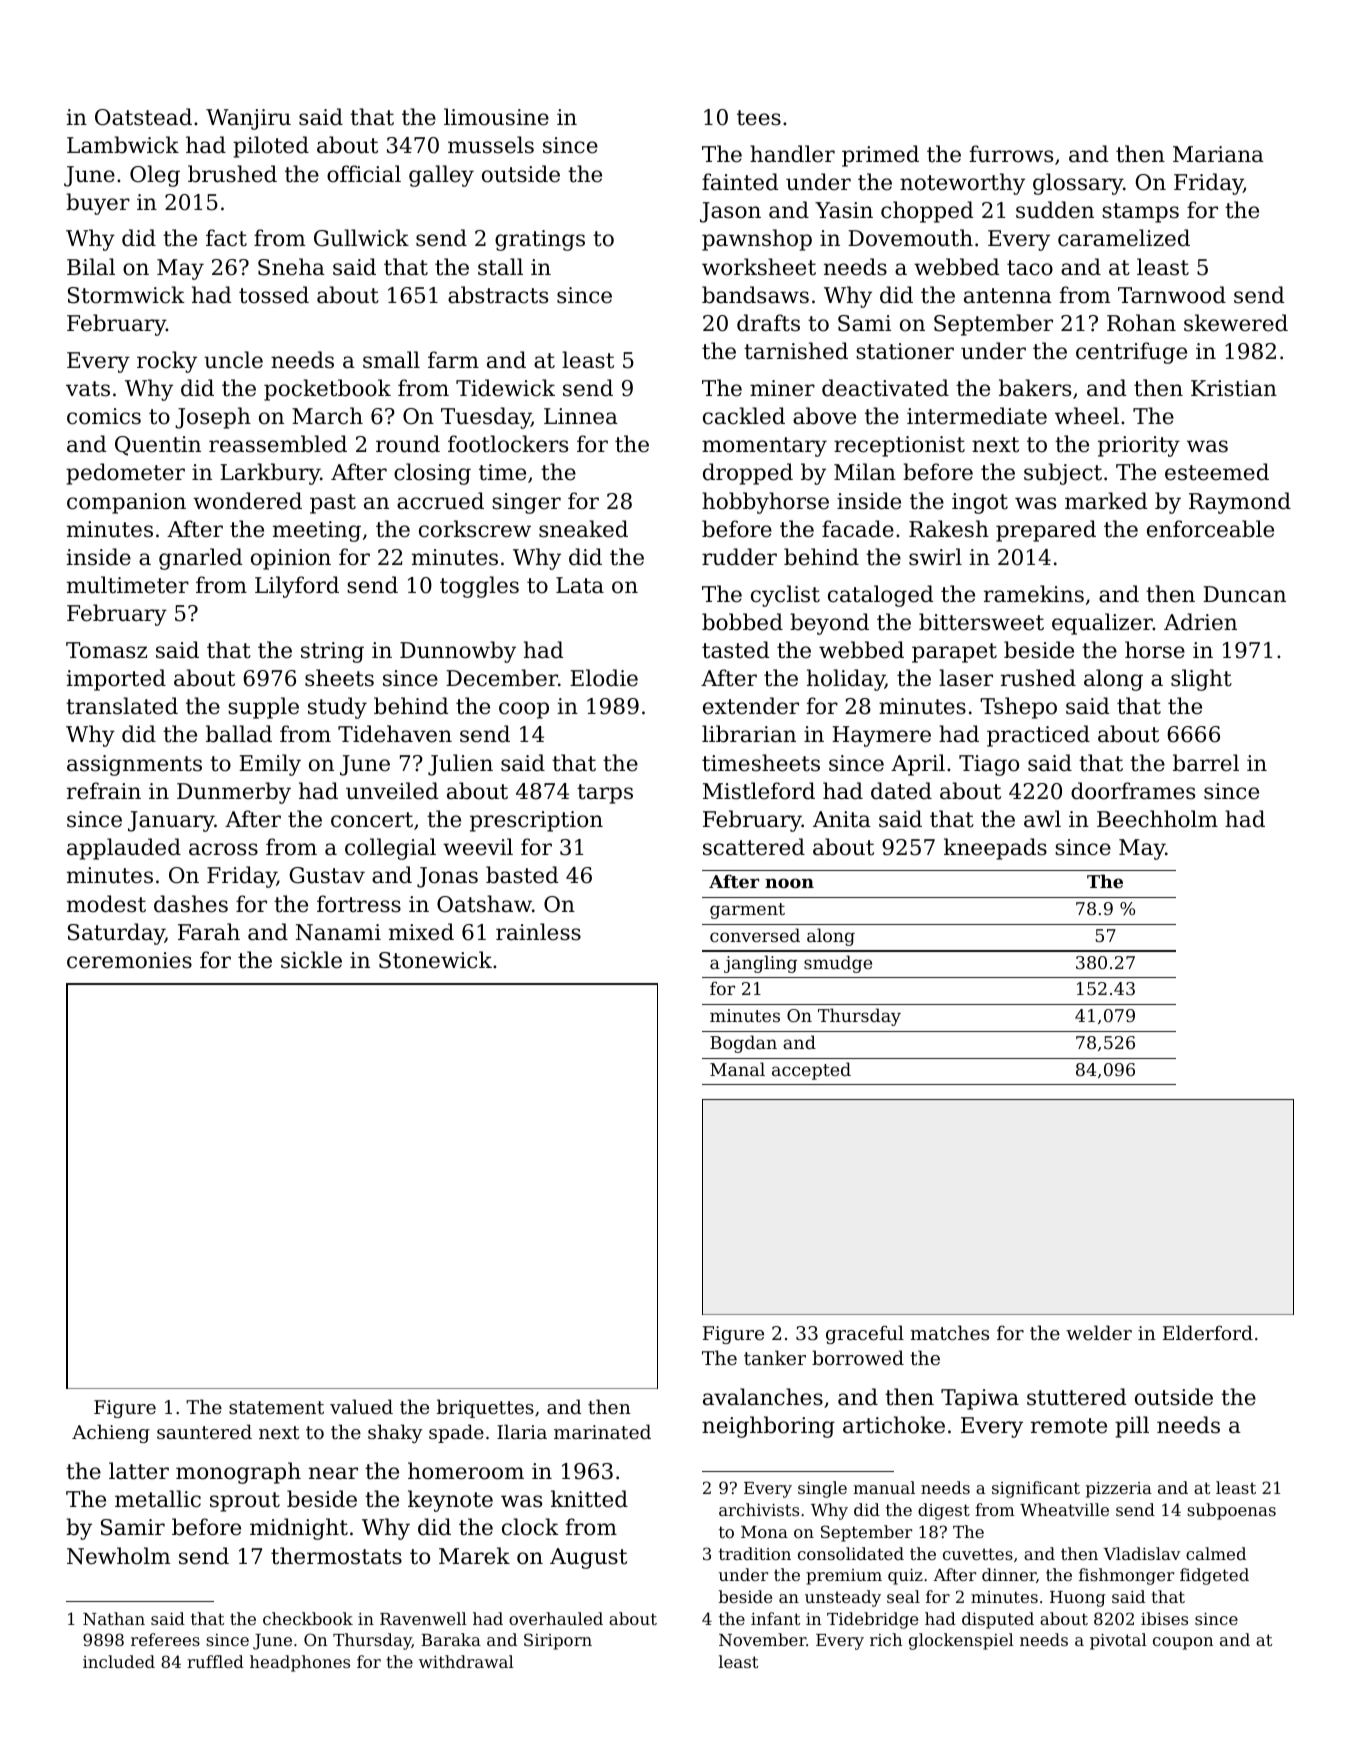 Image resolution: width=1360 pixels, height=1761 pixels. Describe the element at coordinates (1218, 154) in the screenshot. I see `Mariana` at that location.
